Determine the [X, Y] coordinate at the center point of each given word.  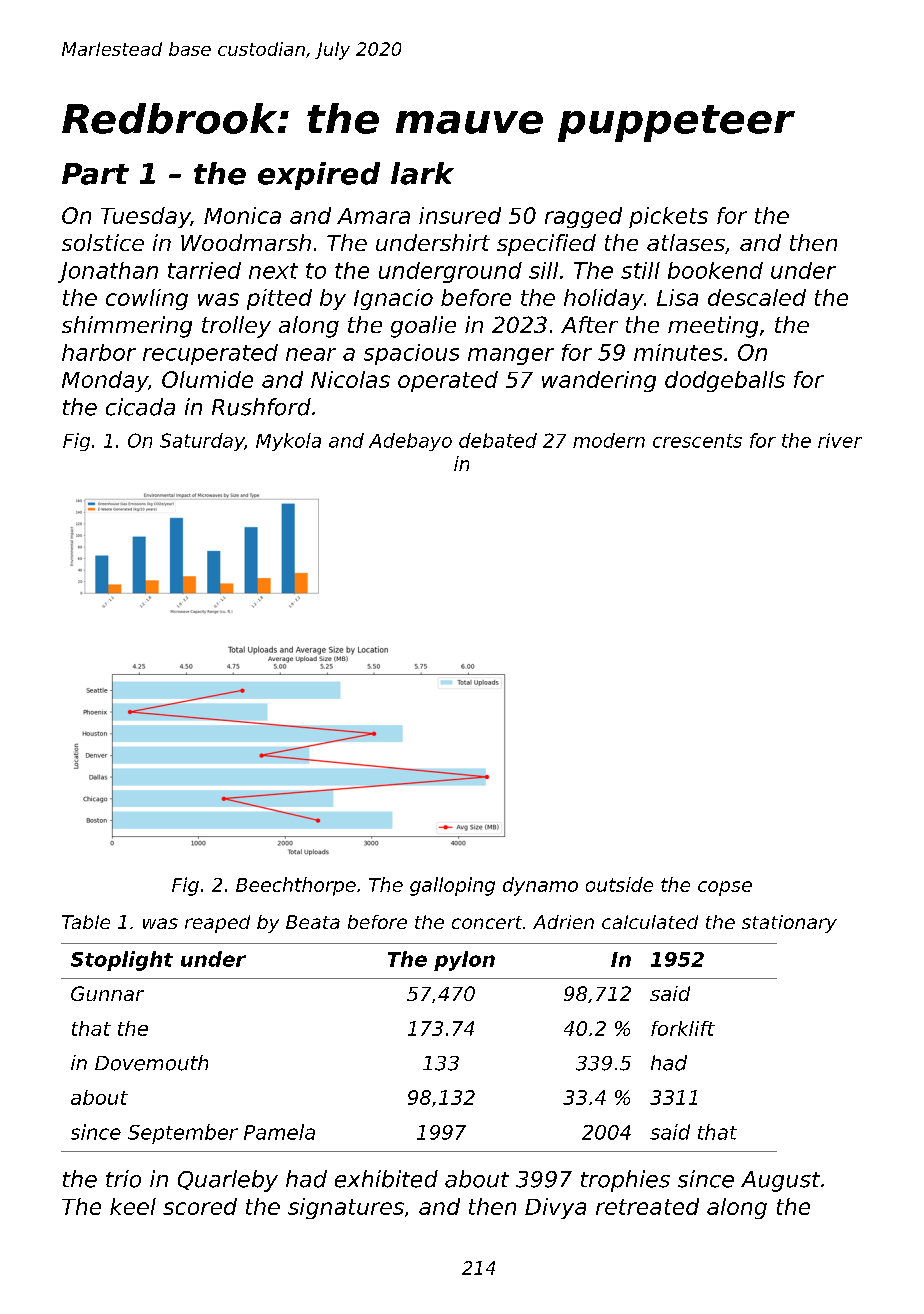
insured [460, 215]
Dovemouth [151, 1063]
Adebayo [410, 442]
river [840, 440]
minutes [678, 352]
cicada [140, 407]
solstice [103, 242]
